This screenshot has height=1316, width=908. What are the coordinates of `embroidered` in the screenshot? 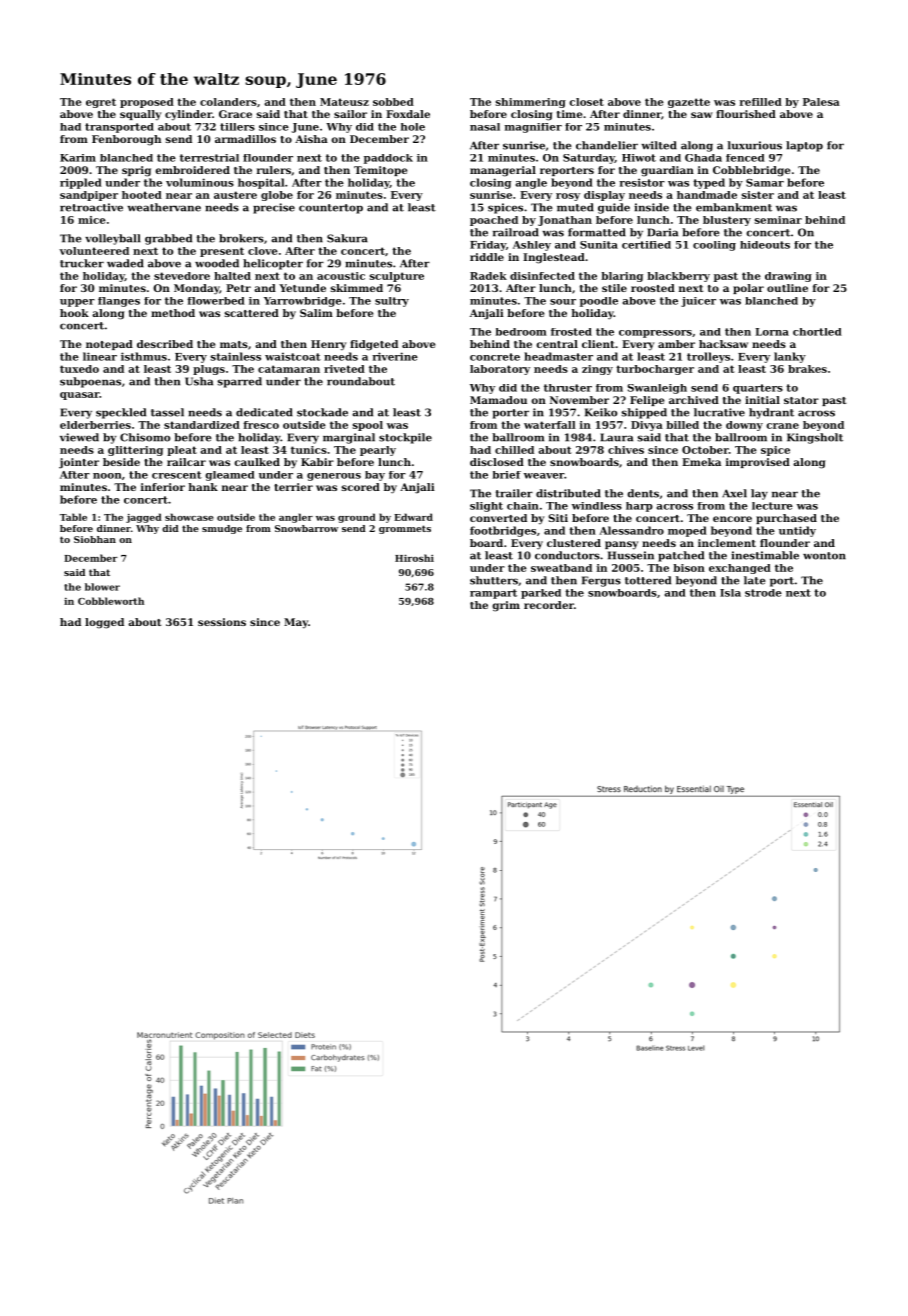 It's located at (192, 170).
